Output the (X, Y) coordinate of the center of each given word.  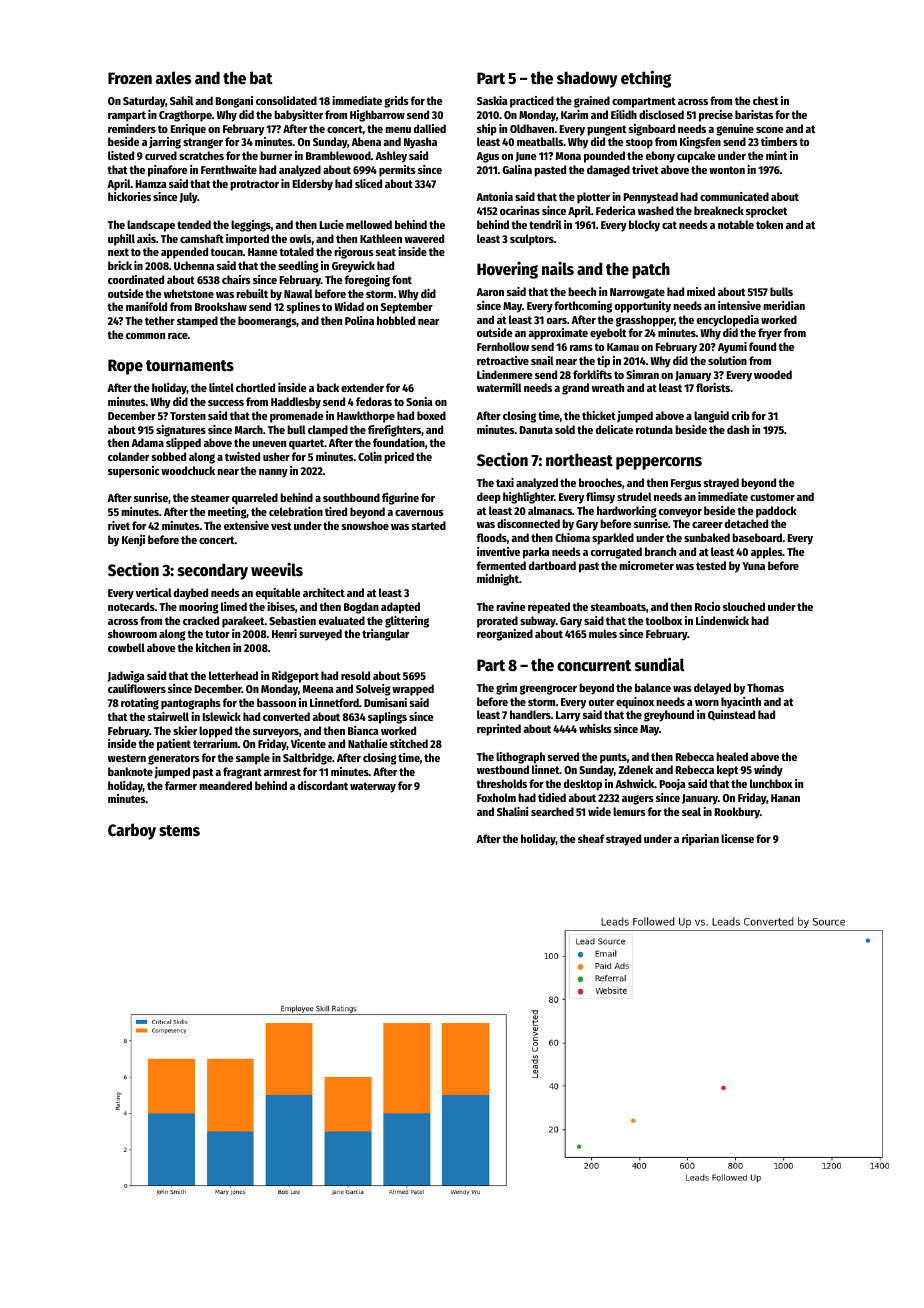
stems (179, 831)
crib (741, 415)
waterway (373, 787)
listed (121, 155)
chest (765, 100)
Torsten (188, 416)
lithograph (520, 758)
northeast (579, 460)
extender (362, 387)
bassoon (276, 702)
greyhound (669, 716)
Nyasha (420, 143)
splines (303, 308)
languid (711, 417)
